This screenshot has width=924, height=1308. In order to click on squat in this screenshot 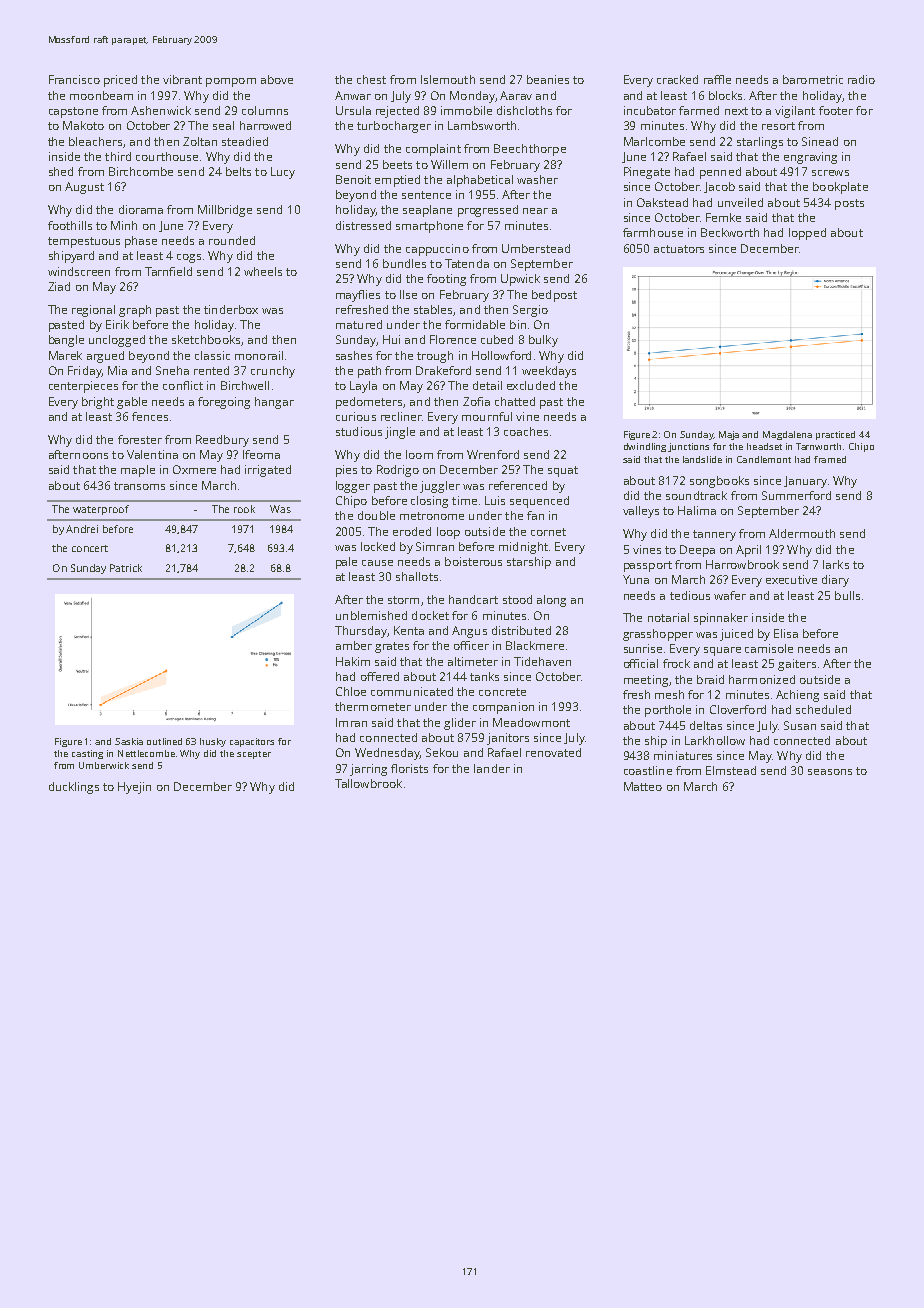, I will do `click(563, 471)`.
